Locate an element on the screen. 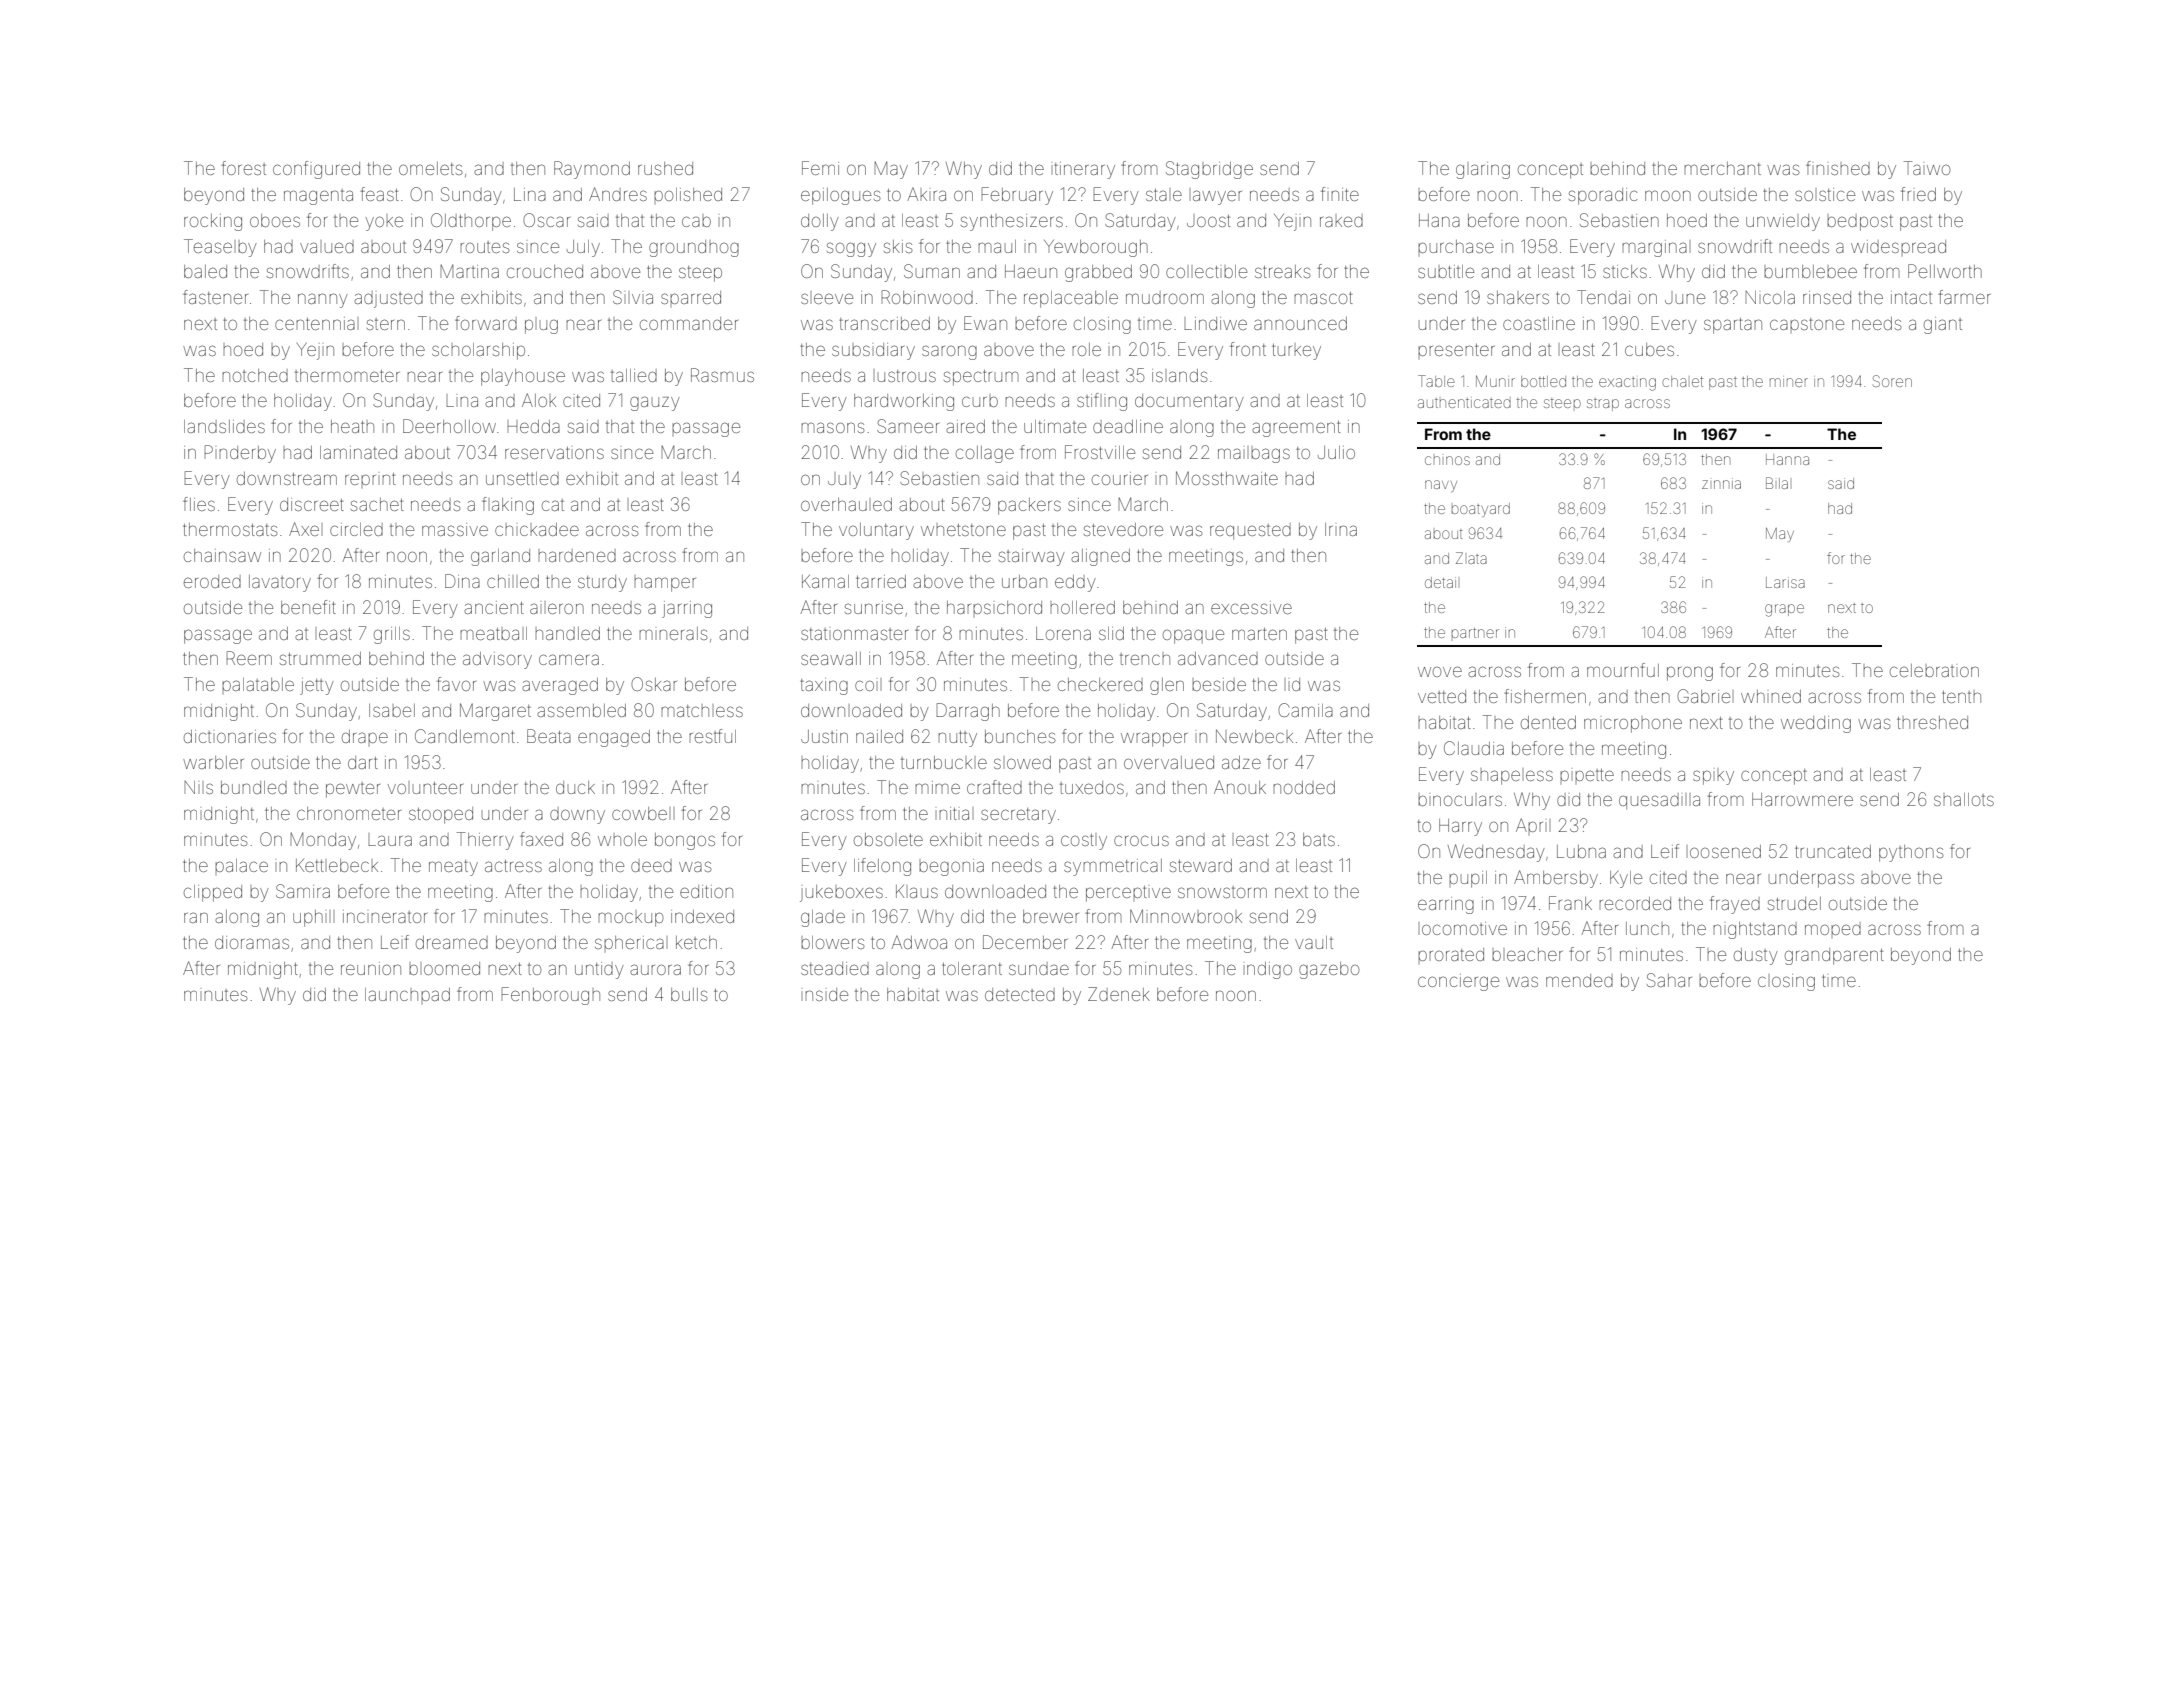 This screenshot has height=1683, width=2178. Larisa is located at coordinates (1785, 582).
